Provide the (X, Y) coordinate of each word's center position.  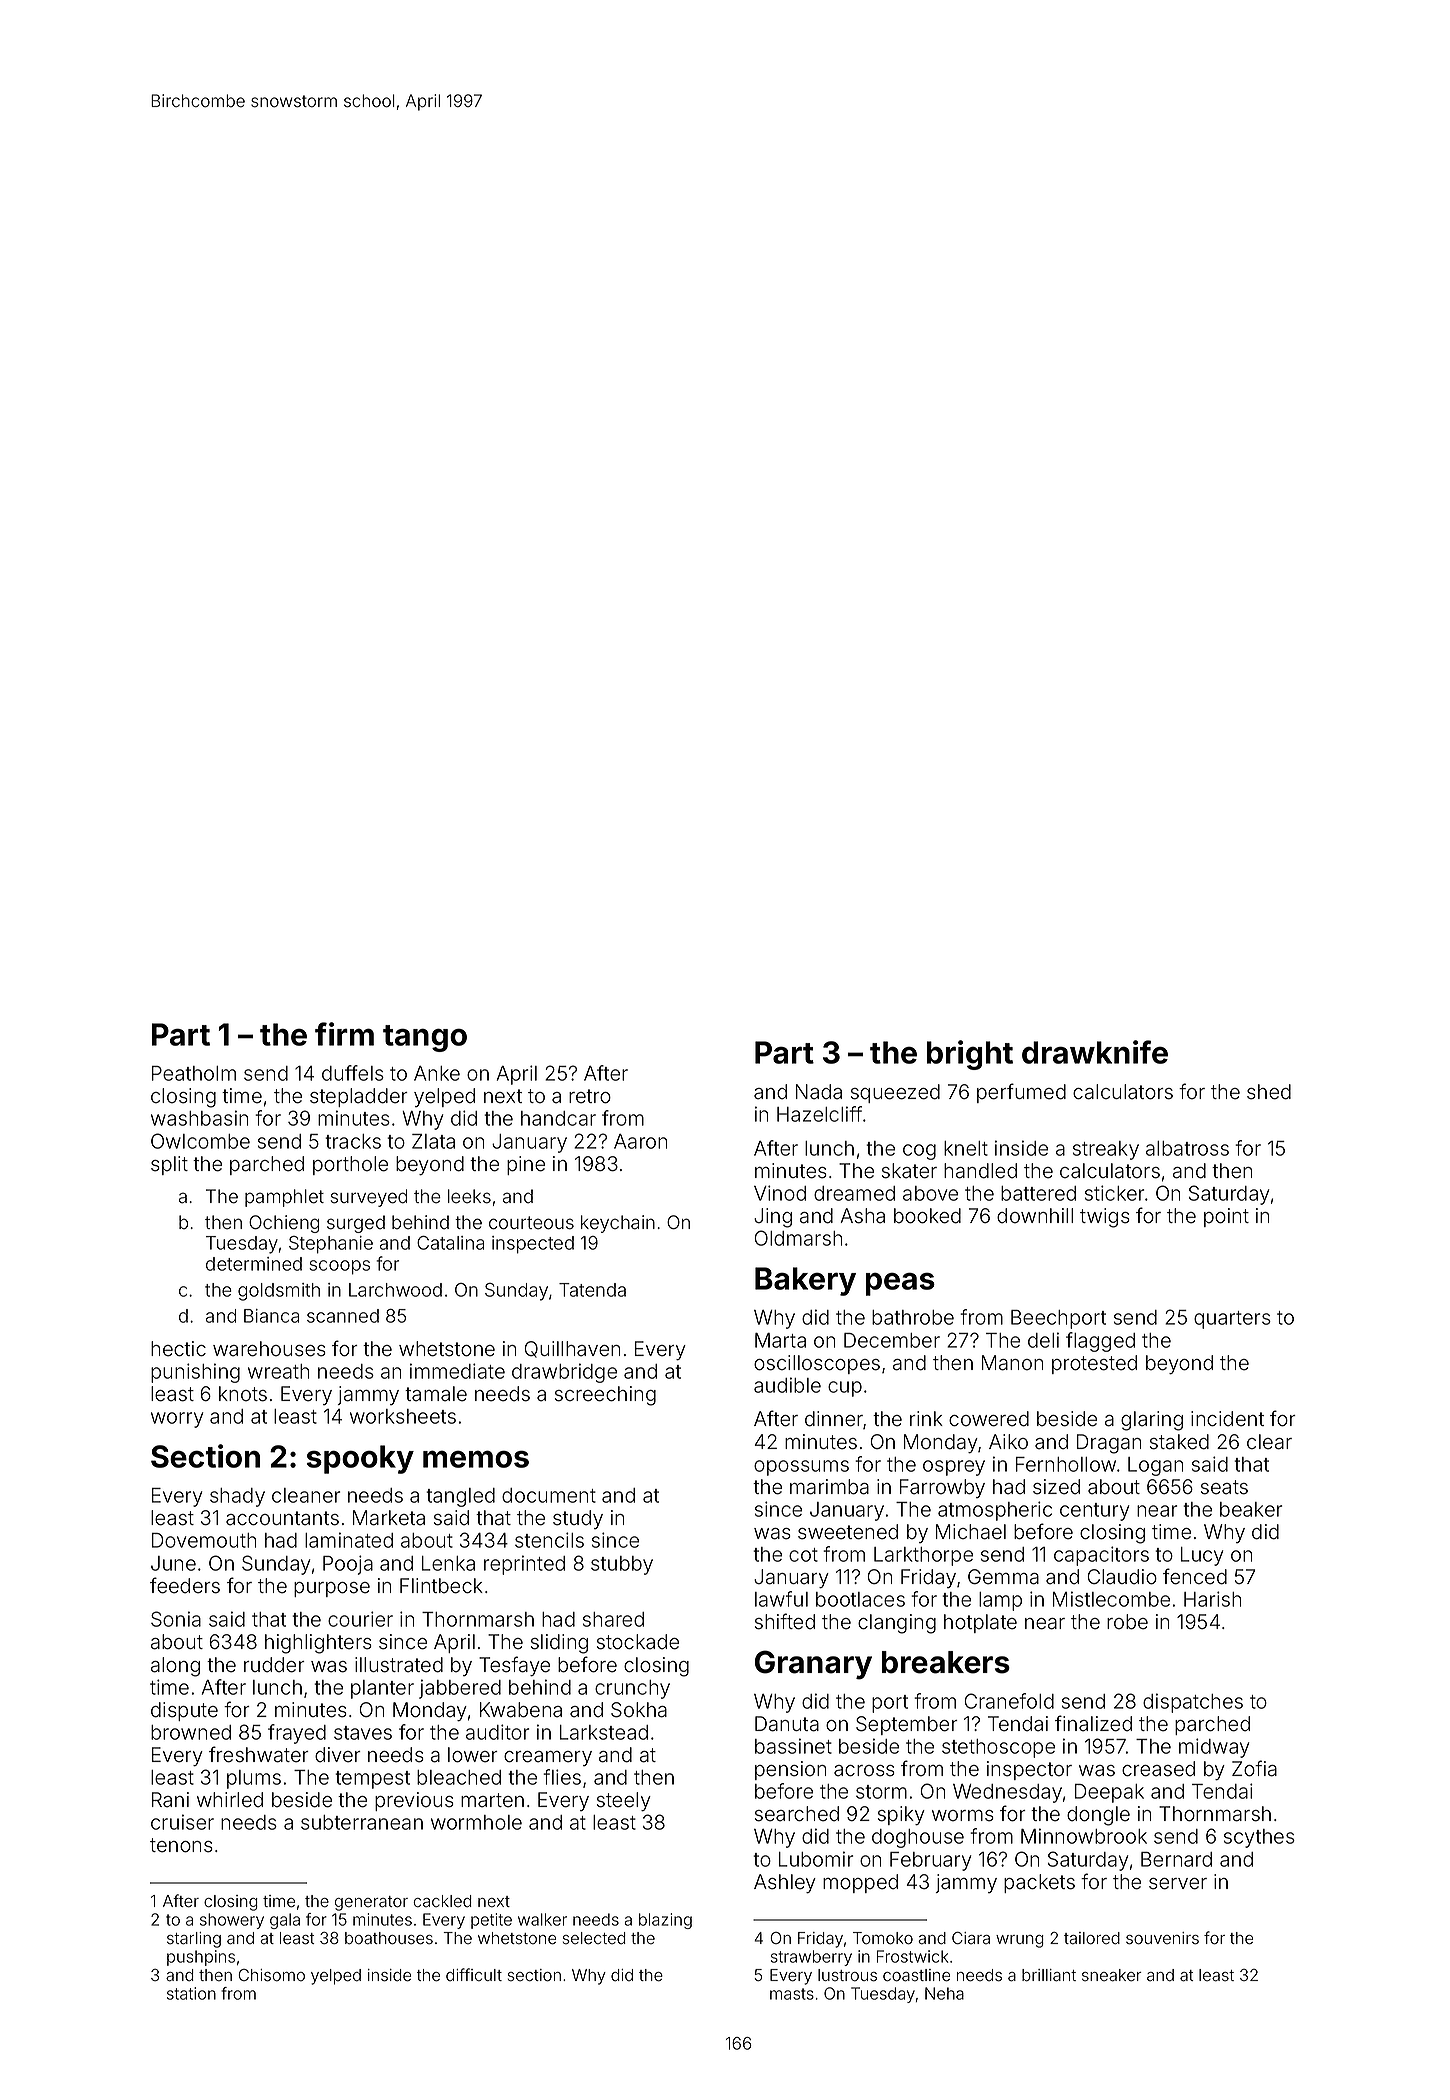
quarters (1232, 1320)
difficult (474, 1974)
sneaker (1112, 1975)
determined (254, 1264)
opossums (801, 1468)
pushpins (201, 1958)
